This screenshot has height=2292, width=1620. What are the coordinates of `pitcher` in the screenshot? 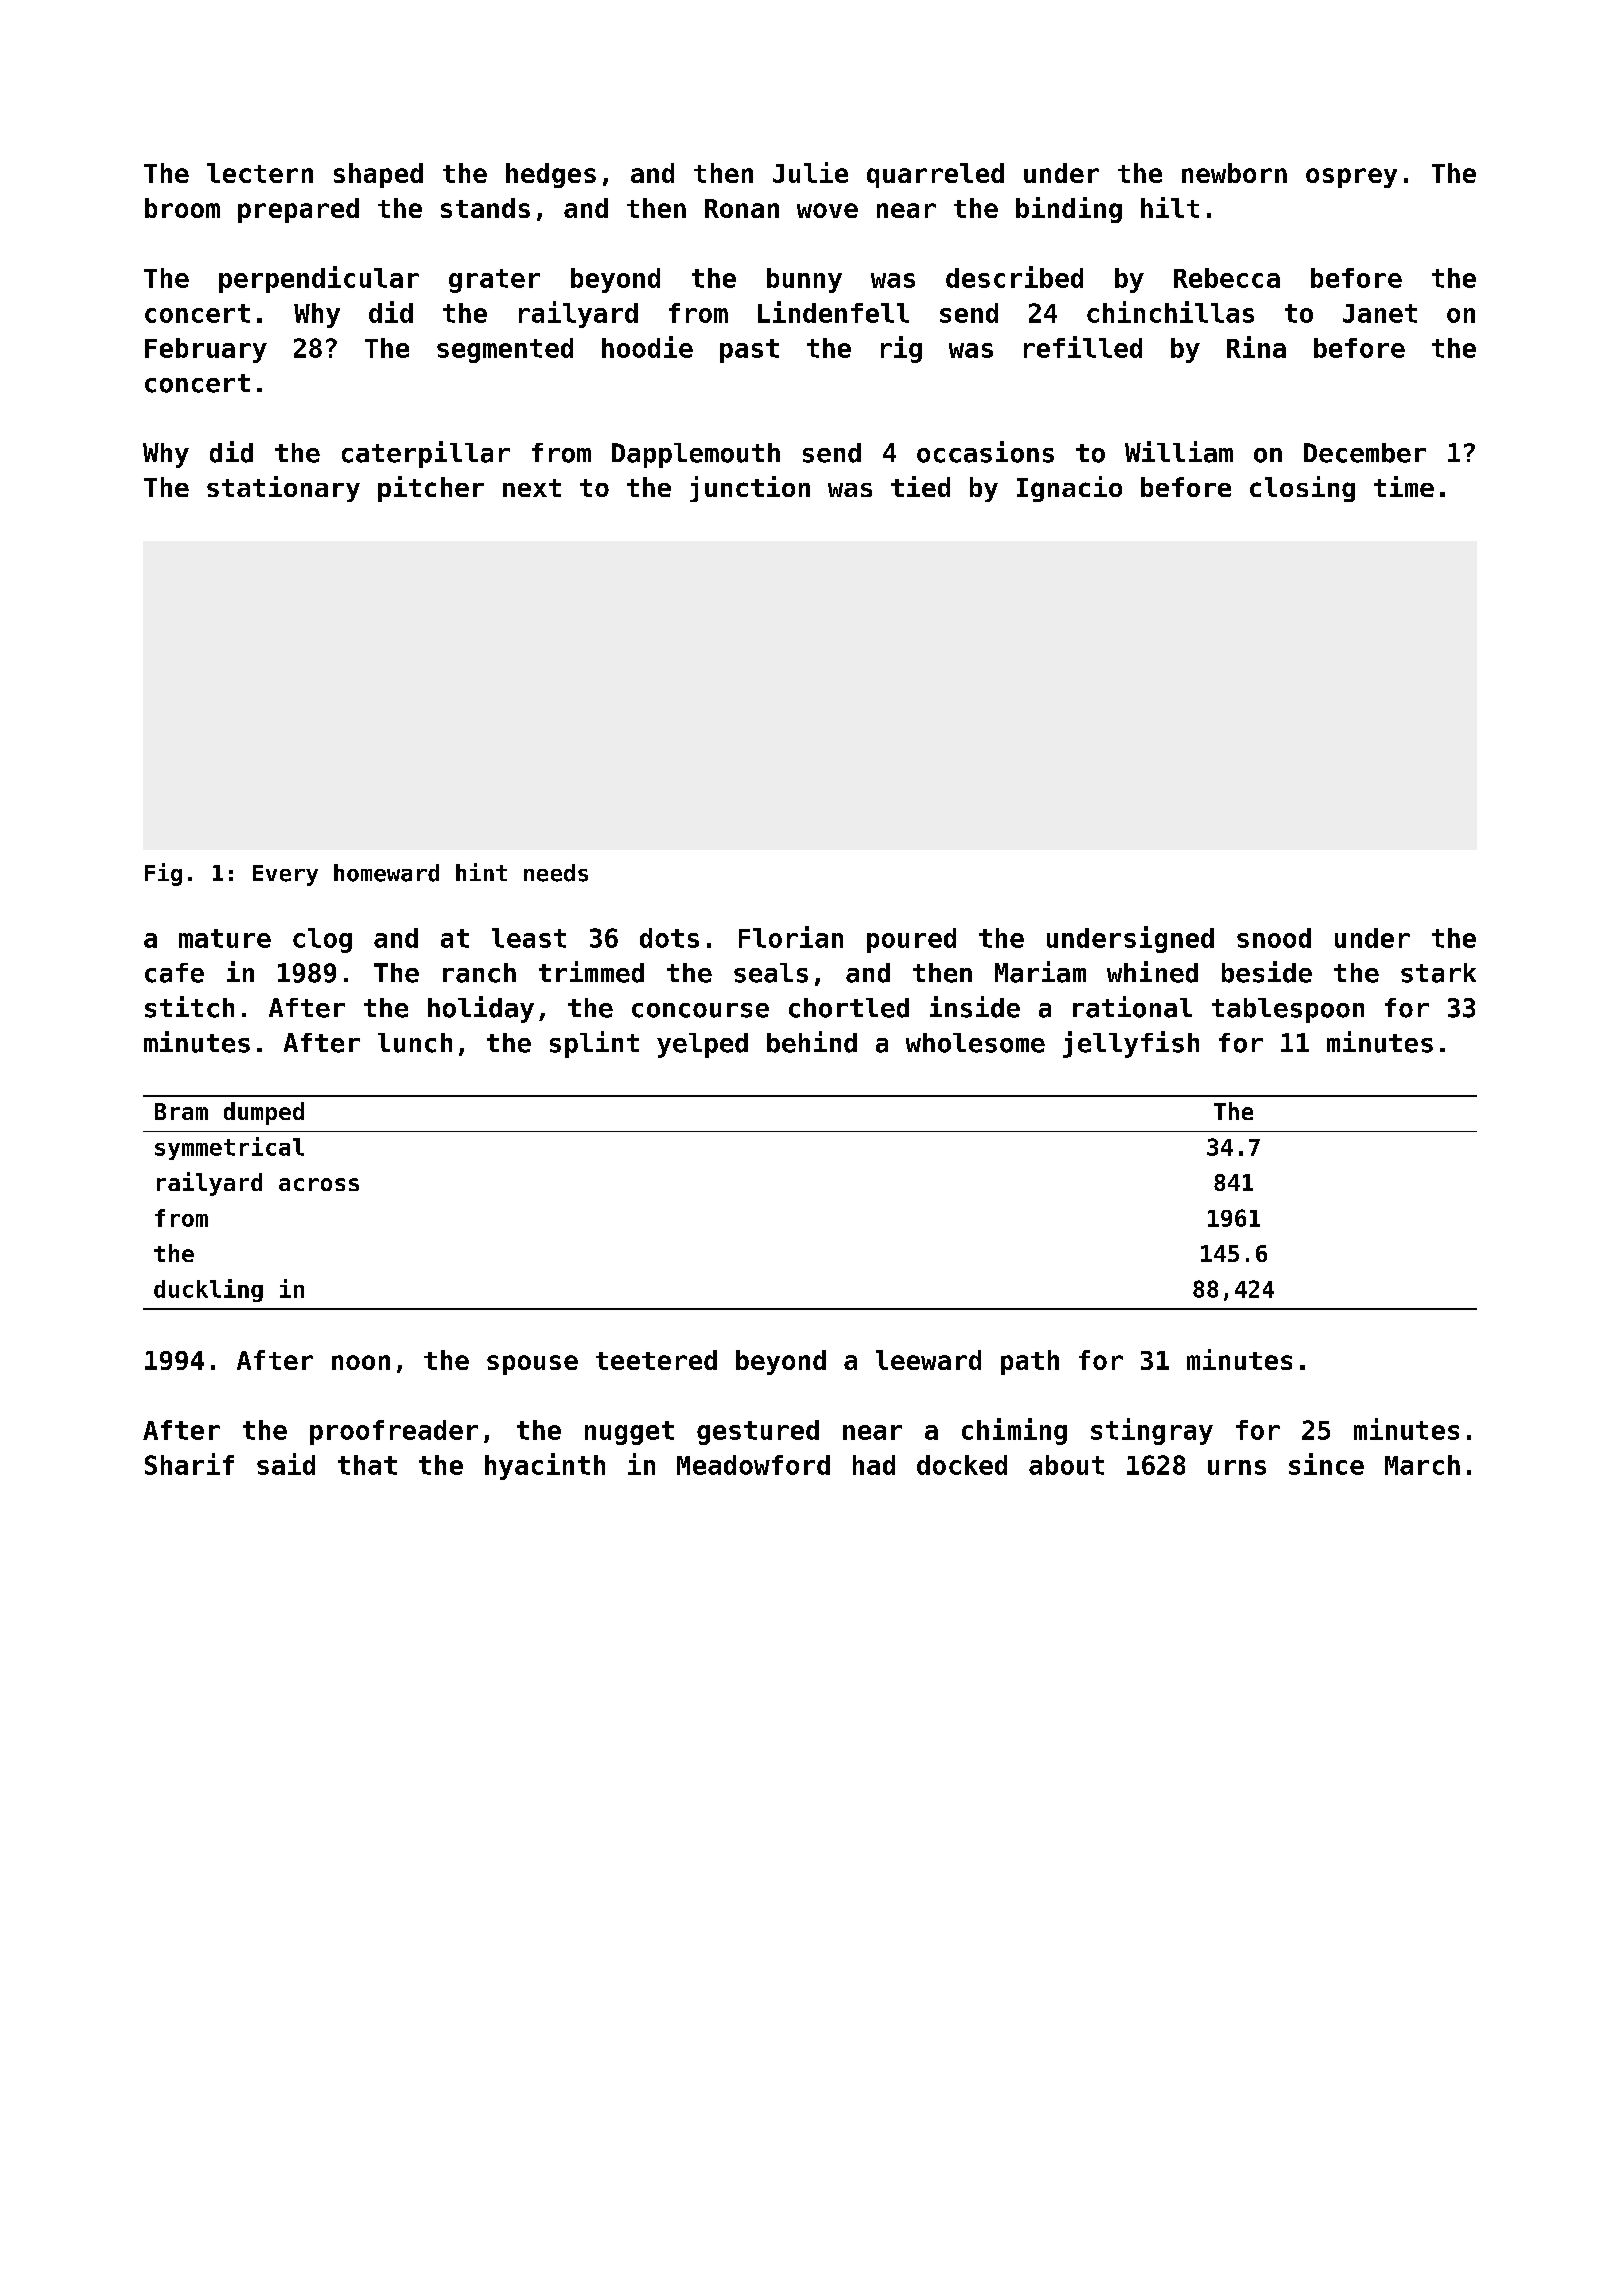 It's located at (431, 489).
